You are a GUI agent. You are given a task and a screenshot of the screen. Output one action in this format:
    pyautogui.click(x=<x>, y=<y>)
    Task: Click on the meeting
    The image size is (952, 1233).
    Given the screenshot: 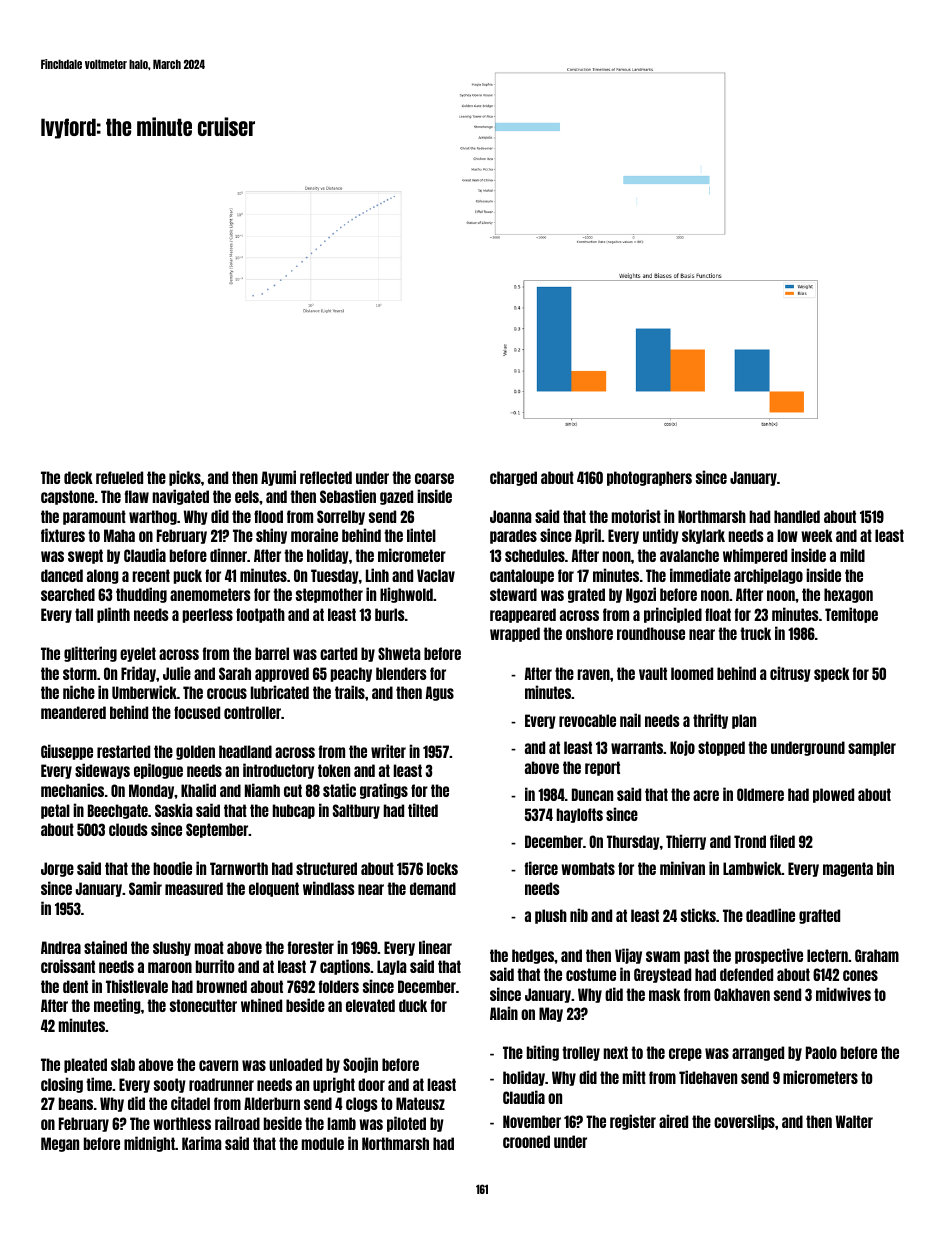 What is the action you would take?
    pyautogui.click(x=117, y=1006)
